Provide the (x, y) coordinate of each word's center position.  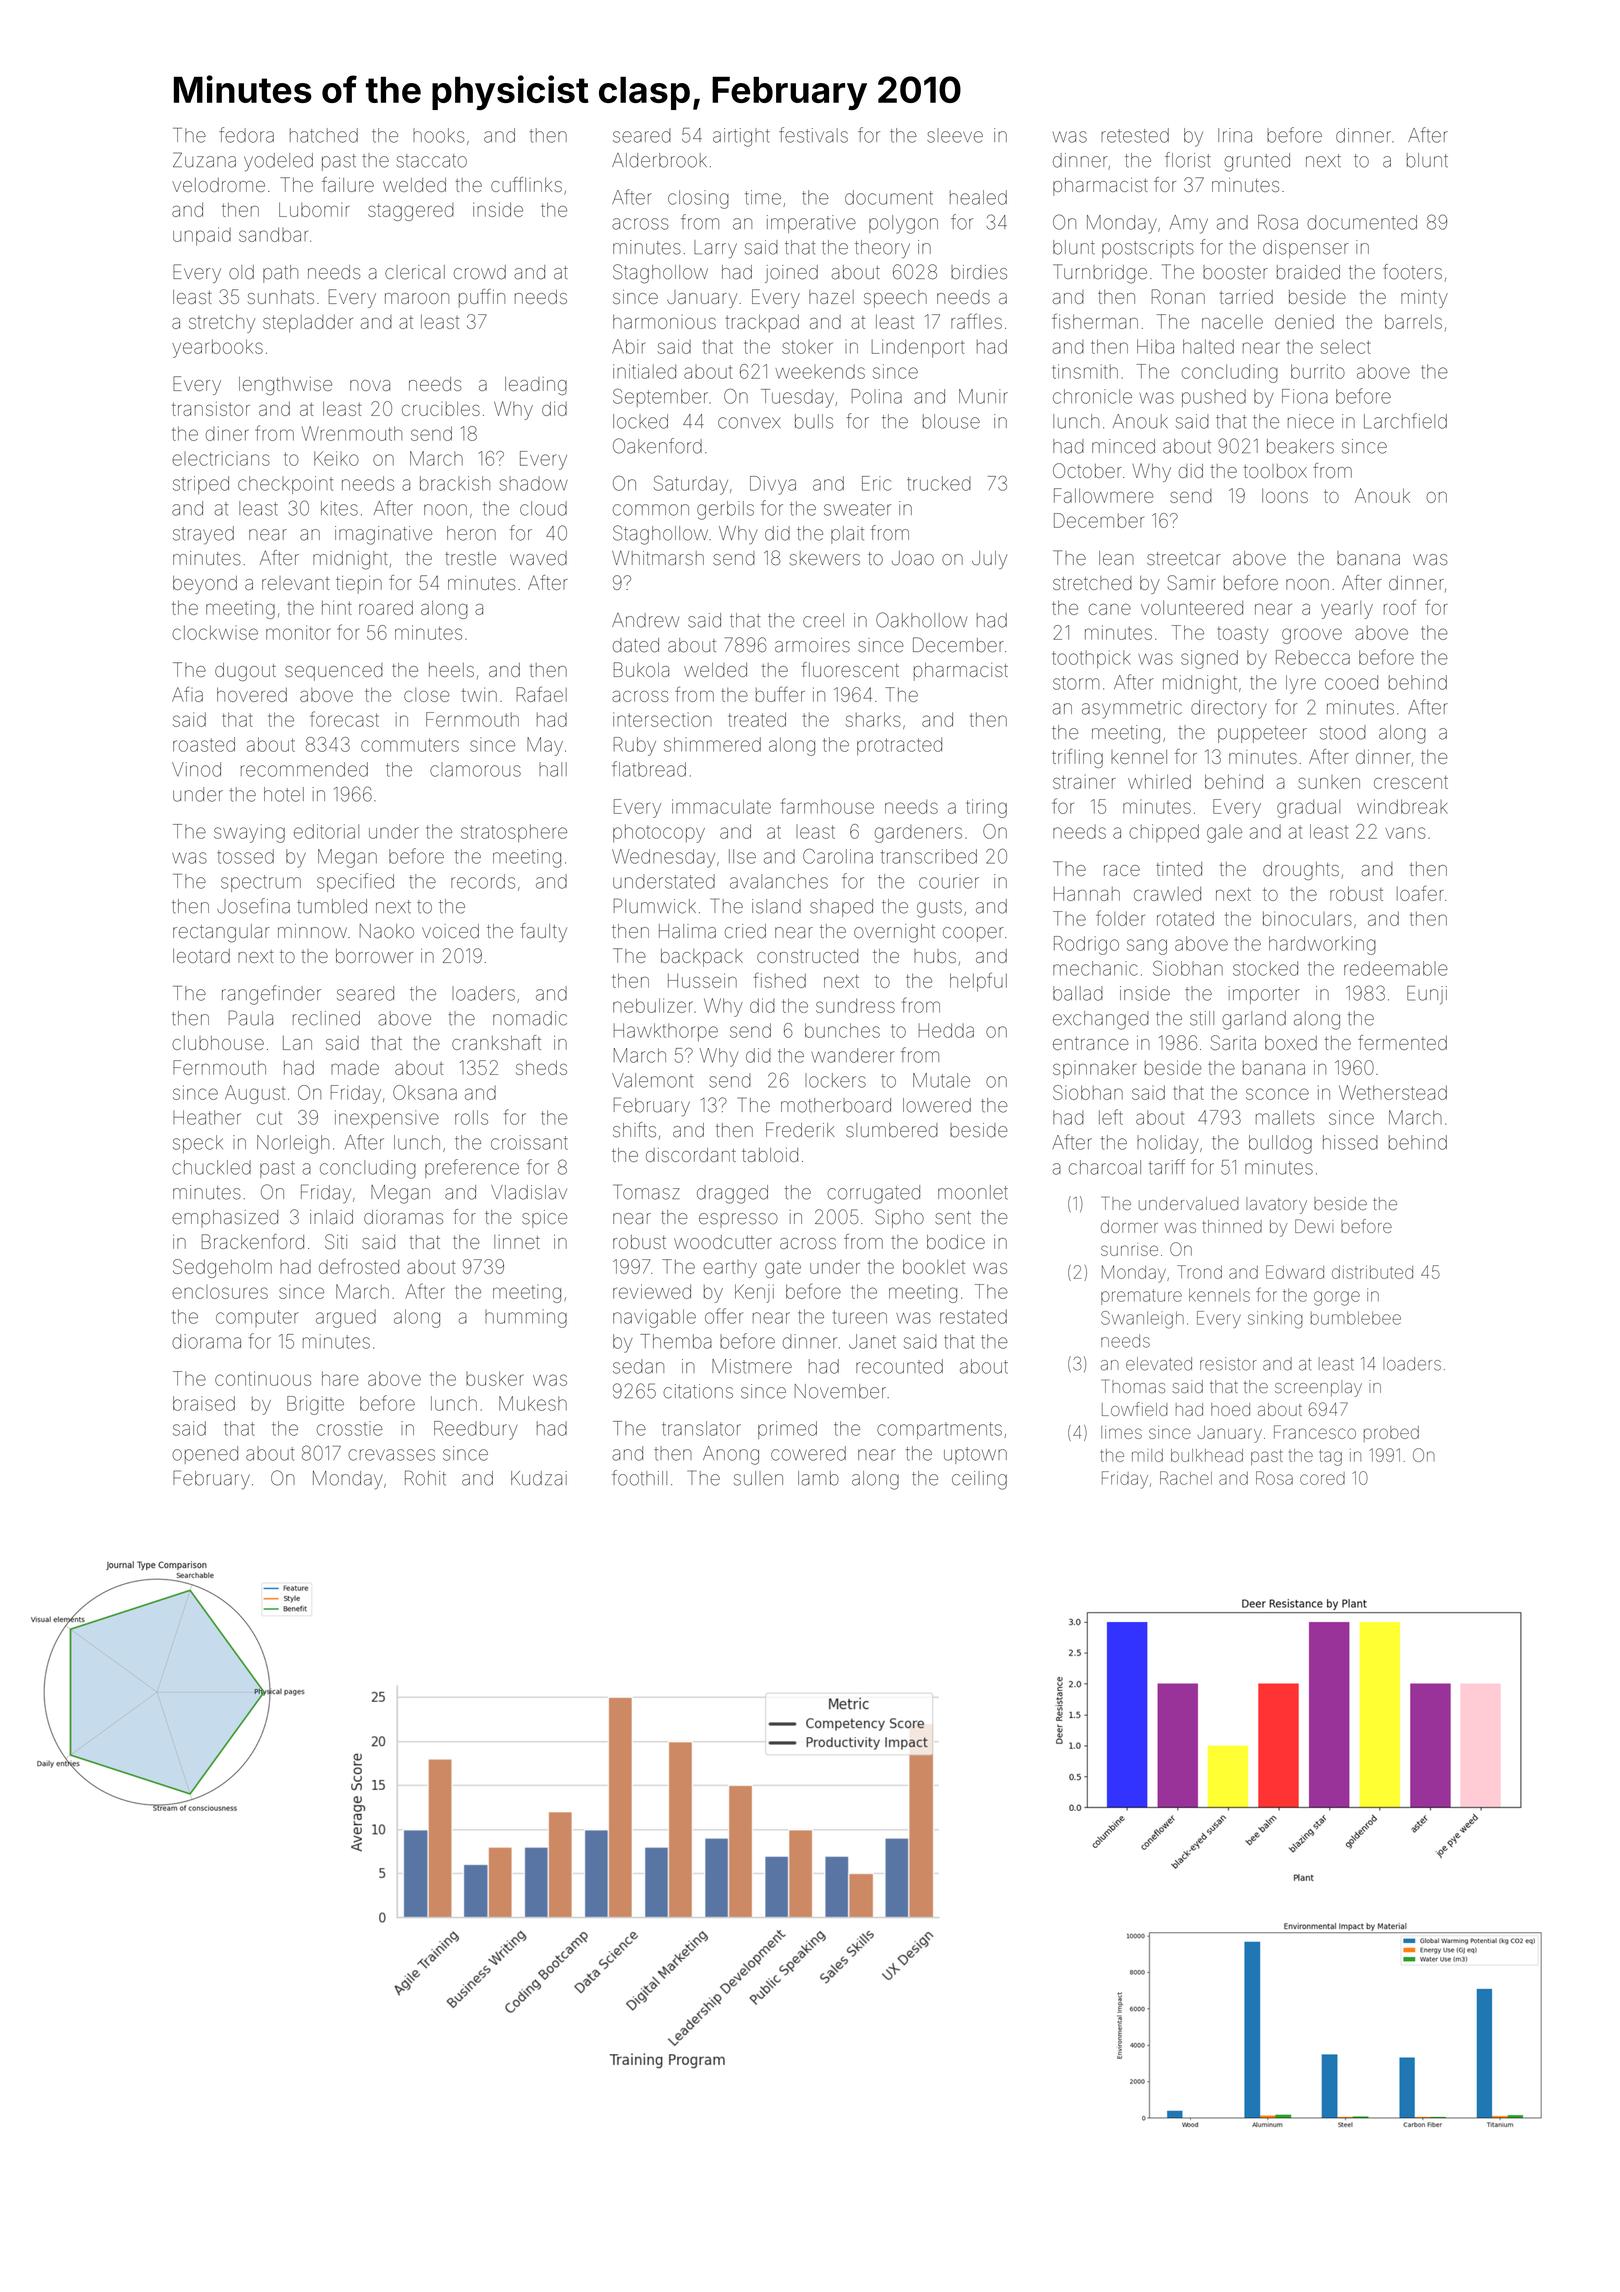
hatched (324, 135)
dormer (1129, 1226)
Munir (983, 396)
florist (1188, 160)
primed (787, 1430)
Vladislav (529, 1192)
